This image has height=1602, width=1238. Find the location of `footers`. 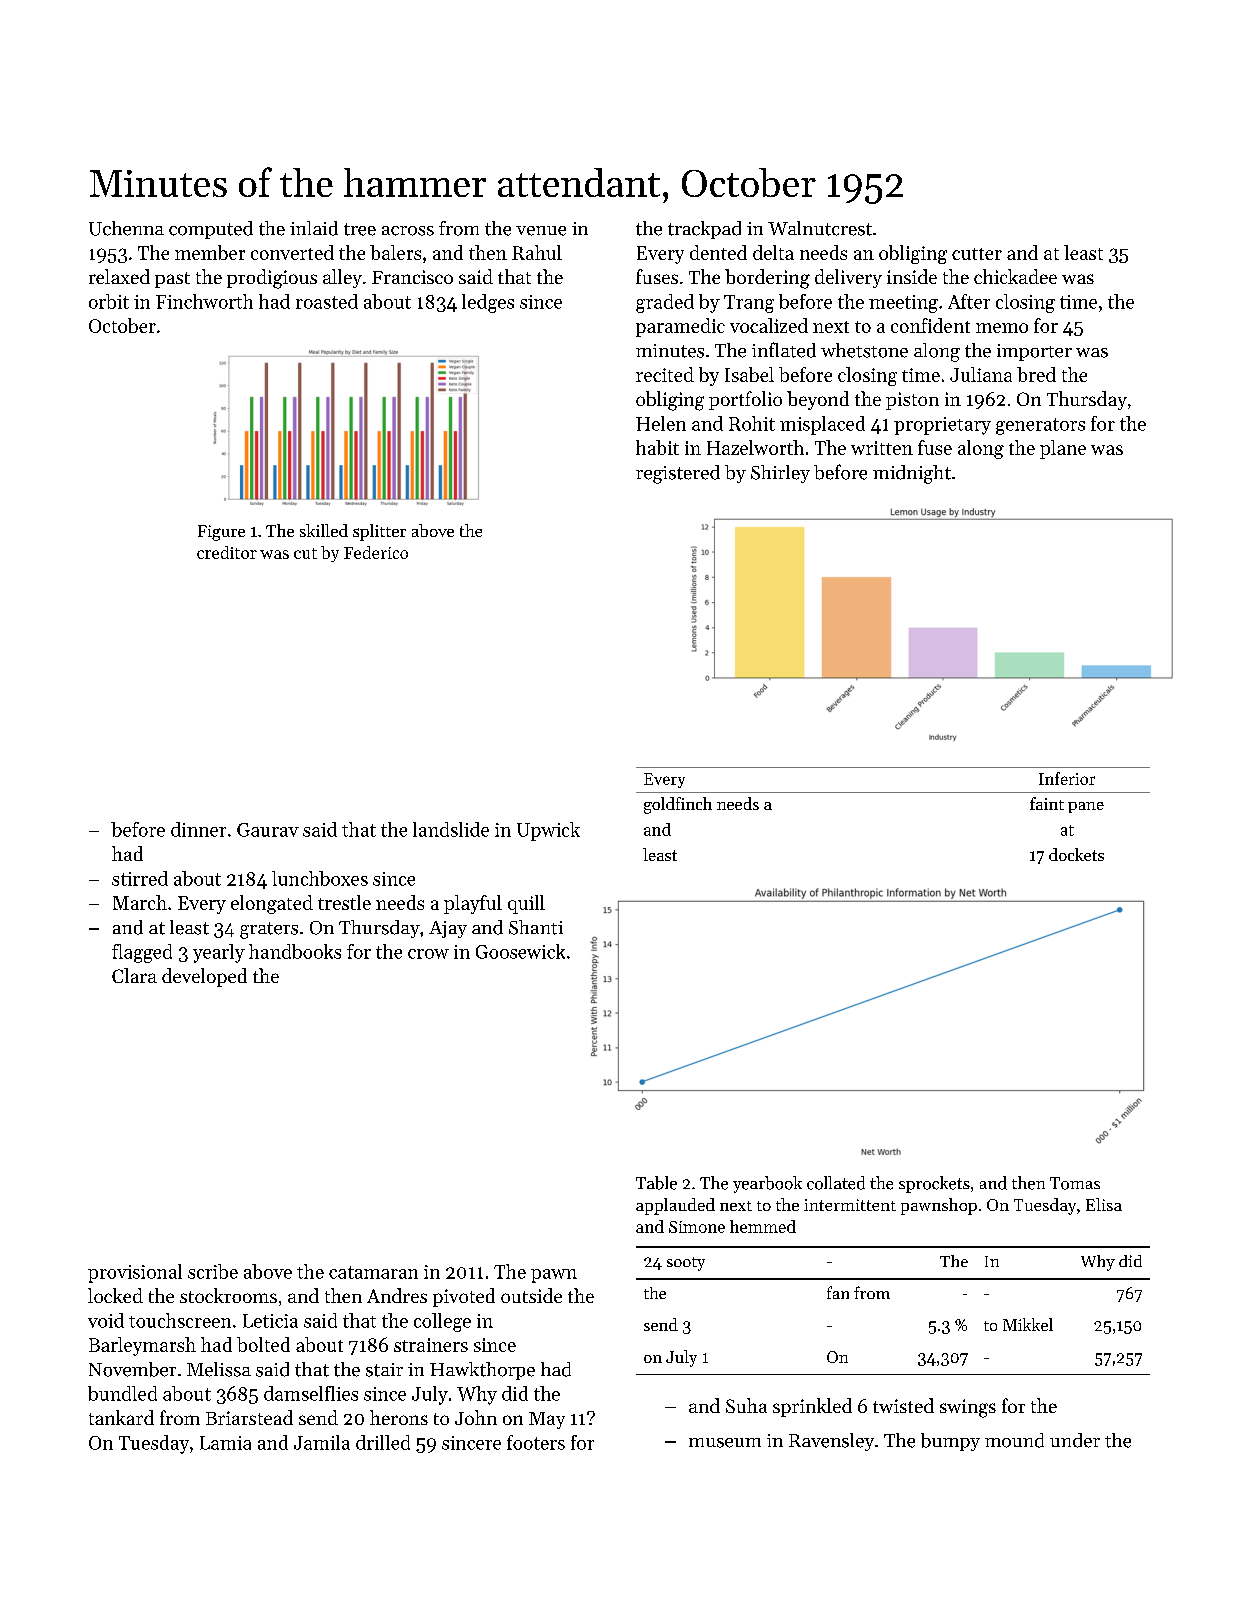

footers is located at coordinates (536, 1442).
